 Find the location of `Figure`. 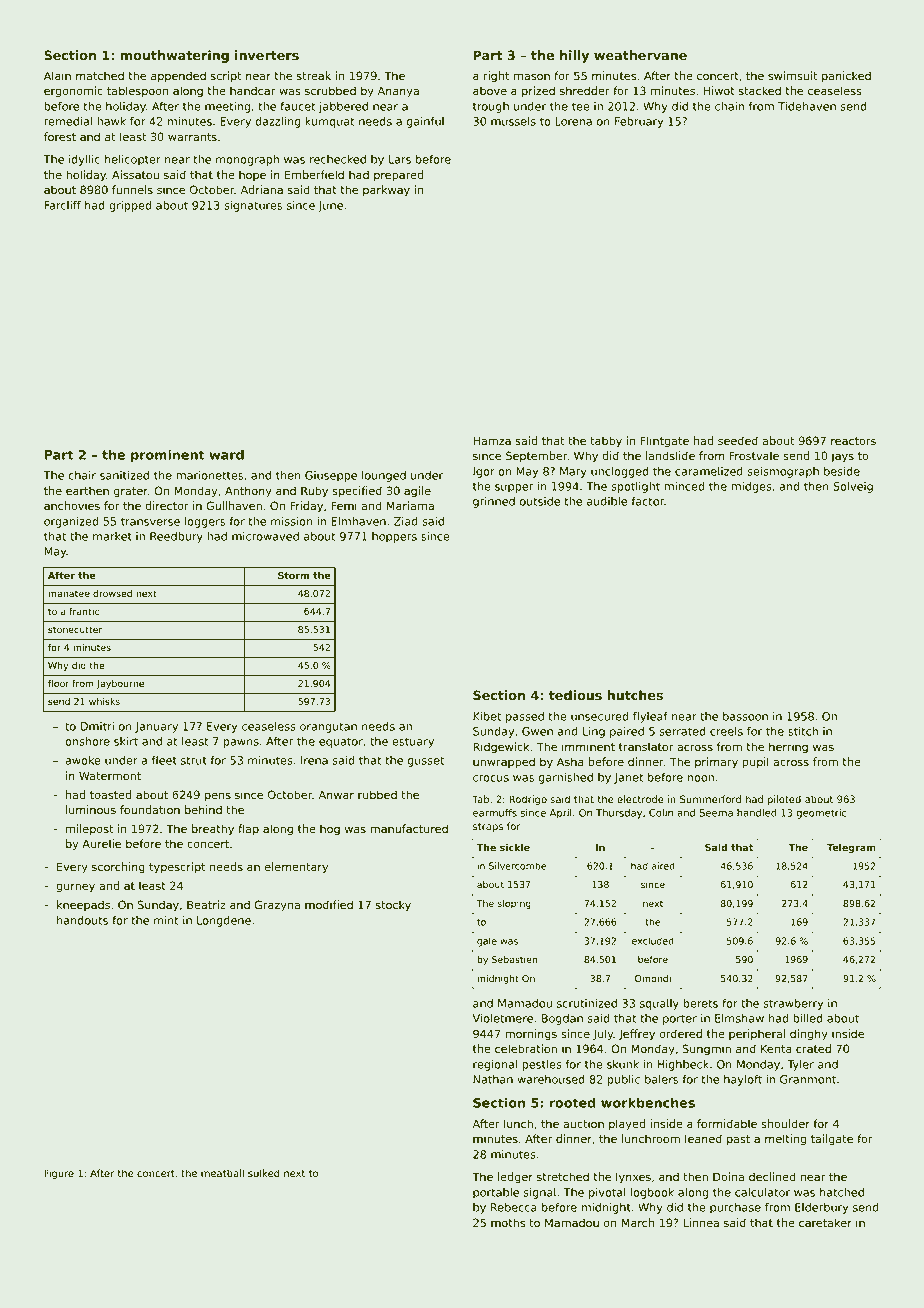

Figure is located at coordinates (59, 1174).
